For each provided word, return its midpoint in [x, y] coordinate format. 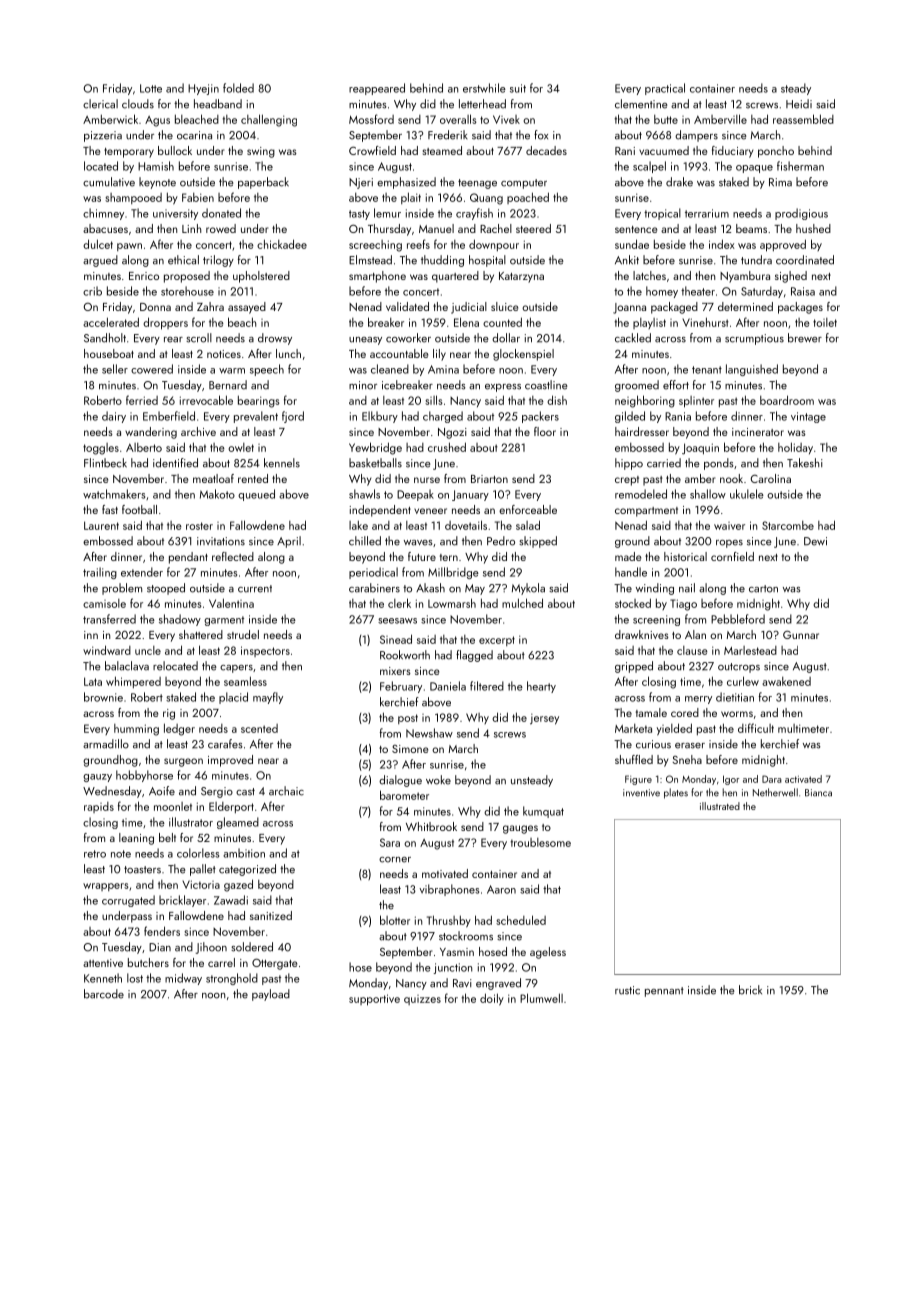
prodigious [801, 214]
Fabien [198, 197]
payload [271, 995]
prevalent [256, 417]
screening [656, 620]
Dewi [815, 541]
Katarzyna [521, 277]
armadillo [106, 744]
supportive [374, 1000]
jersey [544, 719]
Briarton [489, 479]
